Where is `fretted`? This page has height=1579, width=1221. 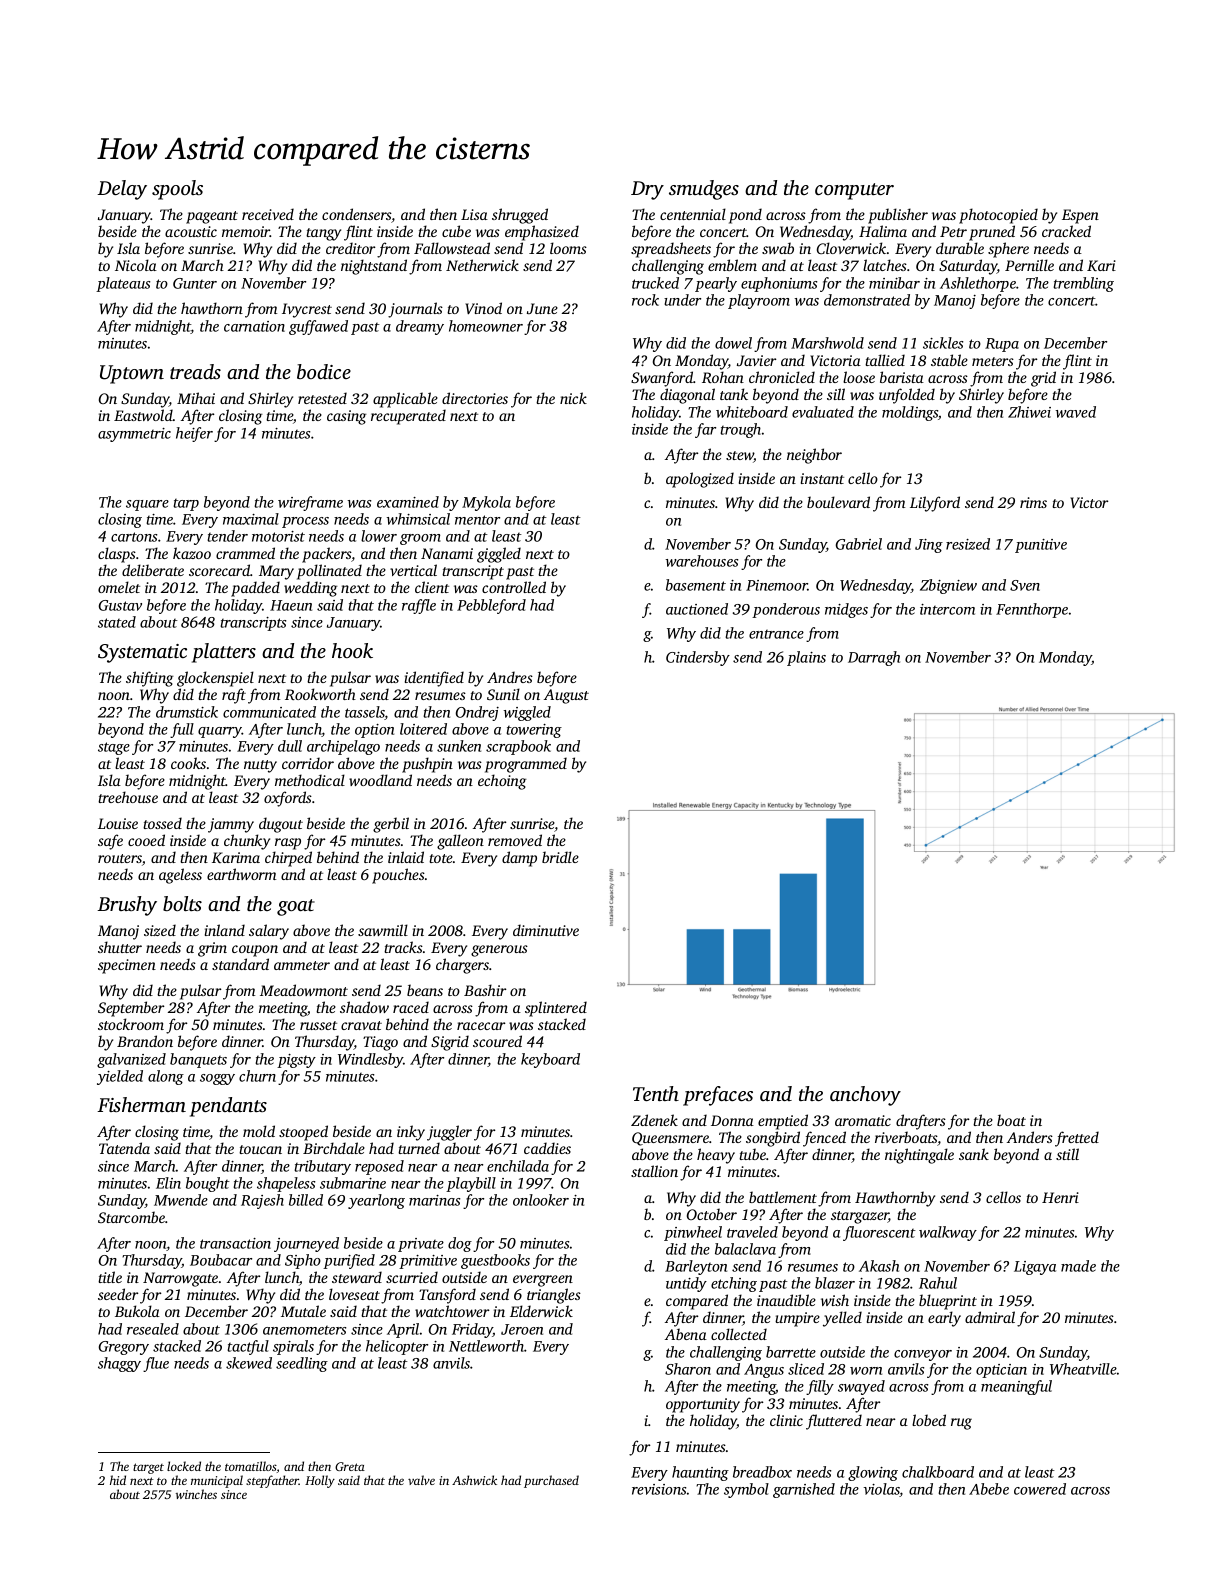 fretted is located at coordinates (1077, 1139).
